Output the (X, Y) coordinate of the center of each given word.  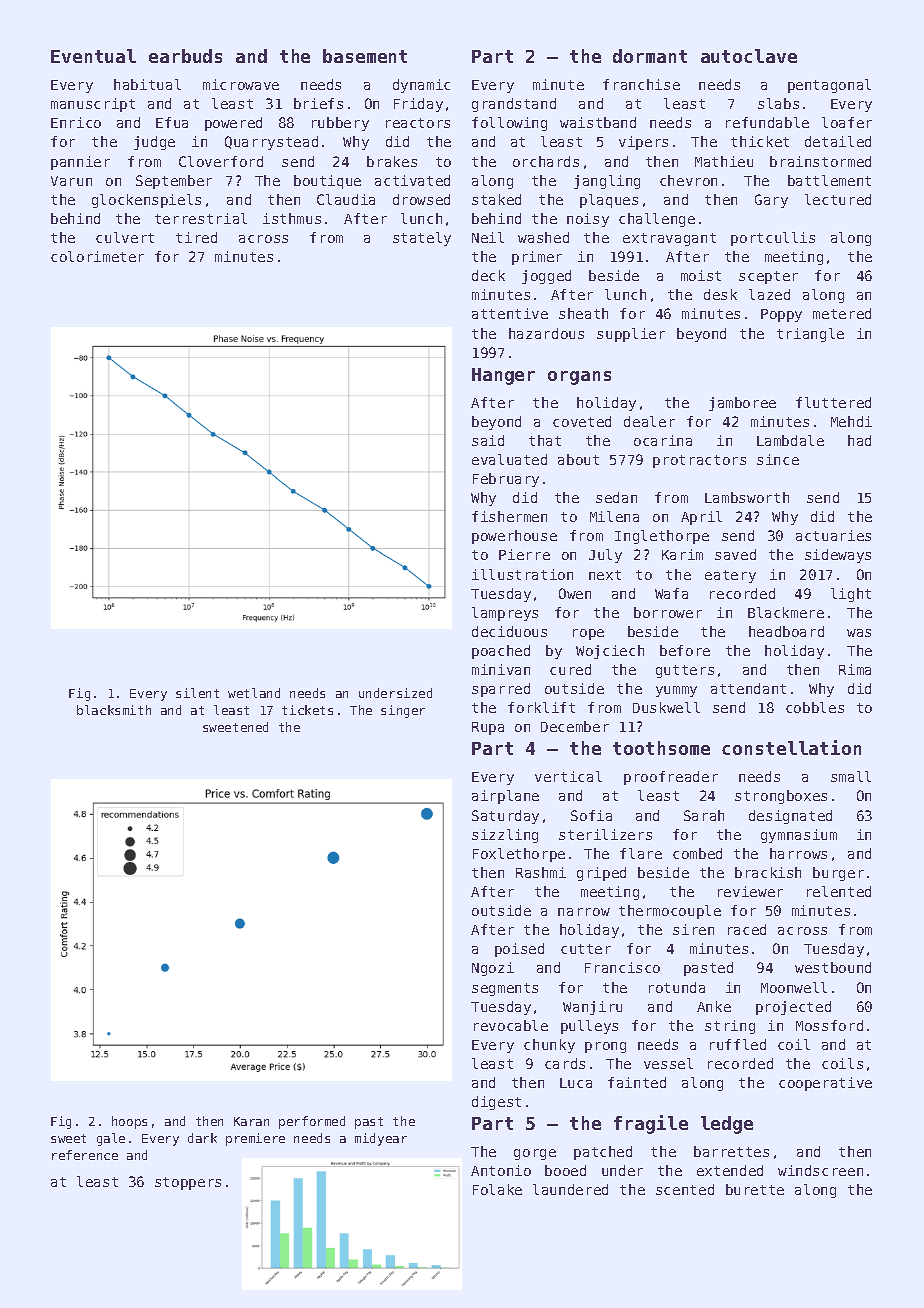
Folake (497, 1189)
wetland (254, 693)
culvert (125, 237)
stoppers (188, 1183)
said (488, 440)
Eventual (93, 56)
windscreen (820, 1170)
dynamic (421, 86)
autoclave (749, 56)
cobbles (815, 707)
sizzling (505, 836)
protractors (699, 461)
